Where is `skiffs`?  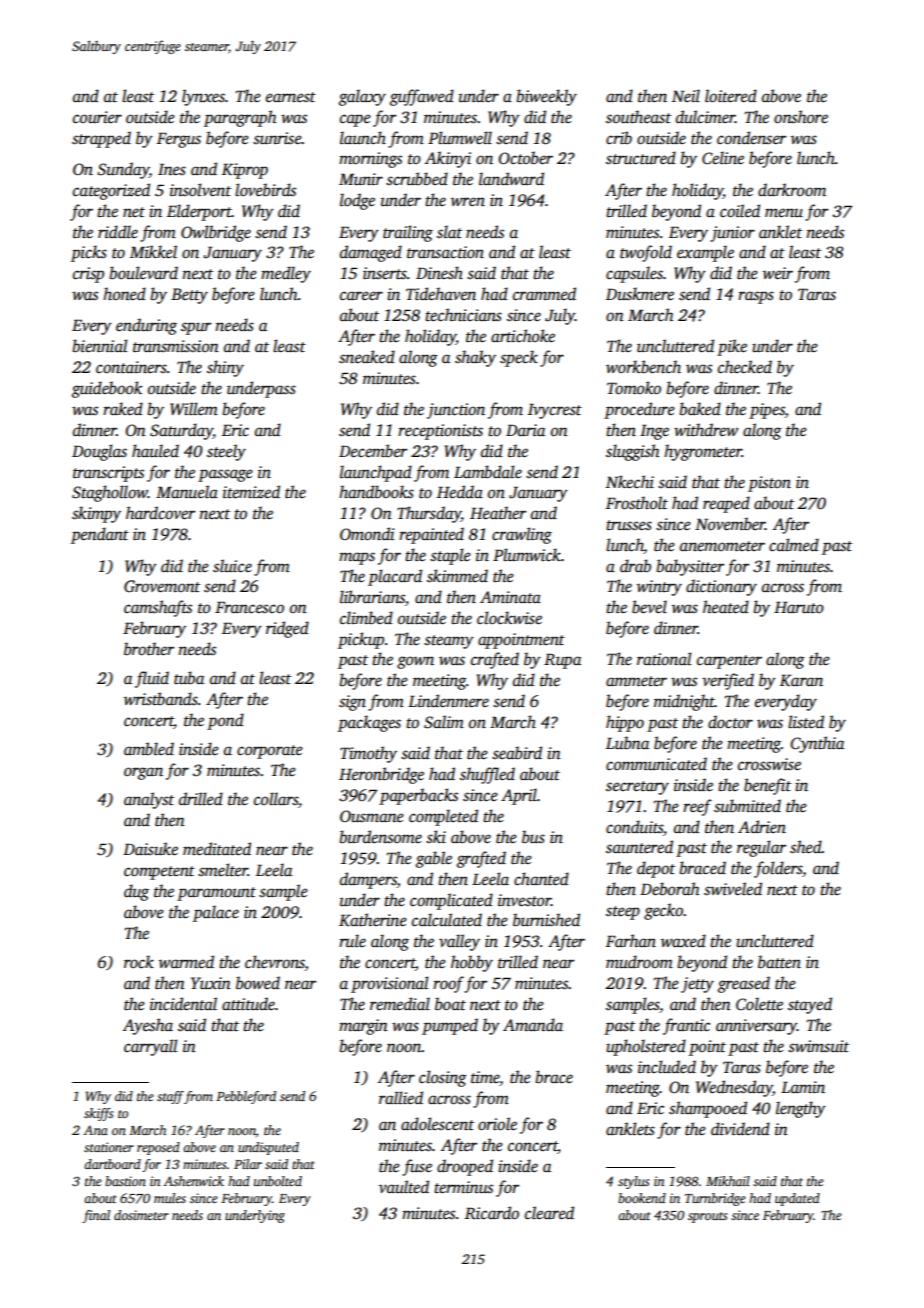
skiffs is located at coordinates (98, 1114).
